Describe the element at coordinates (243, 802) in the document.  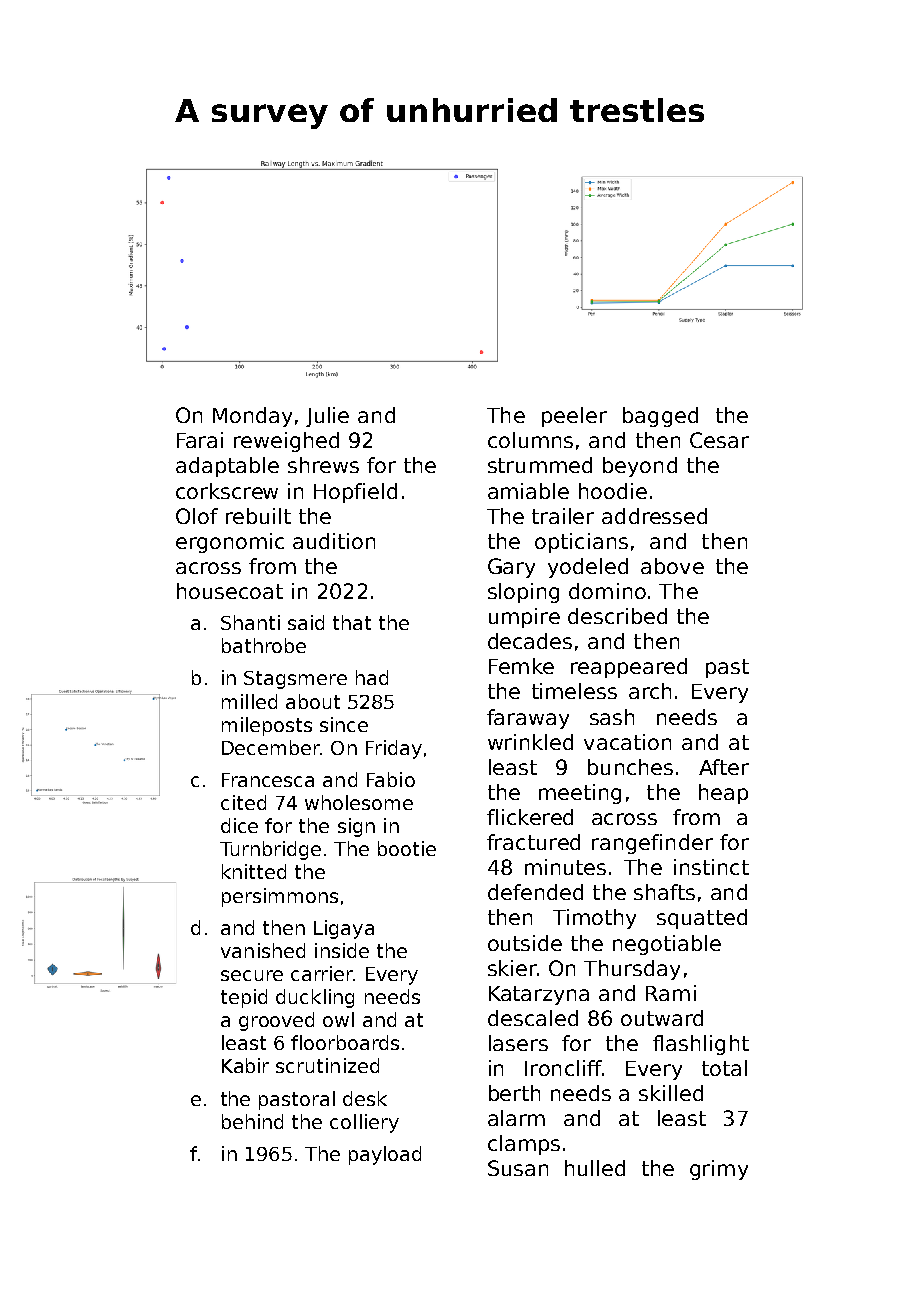
I see `cited` at that location.
